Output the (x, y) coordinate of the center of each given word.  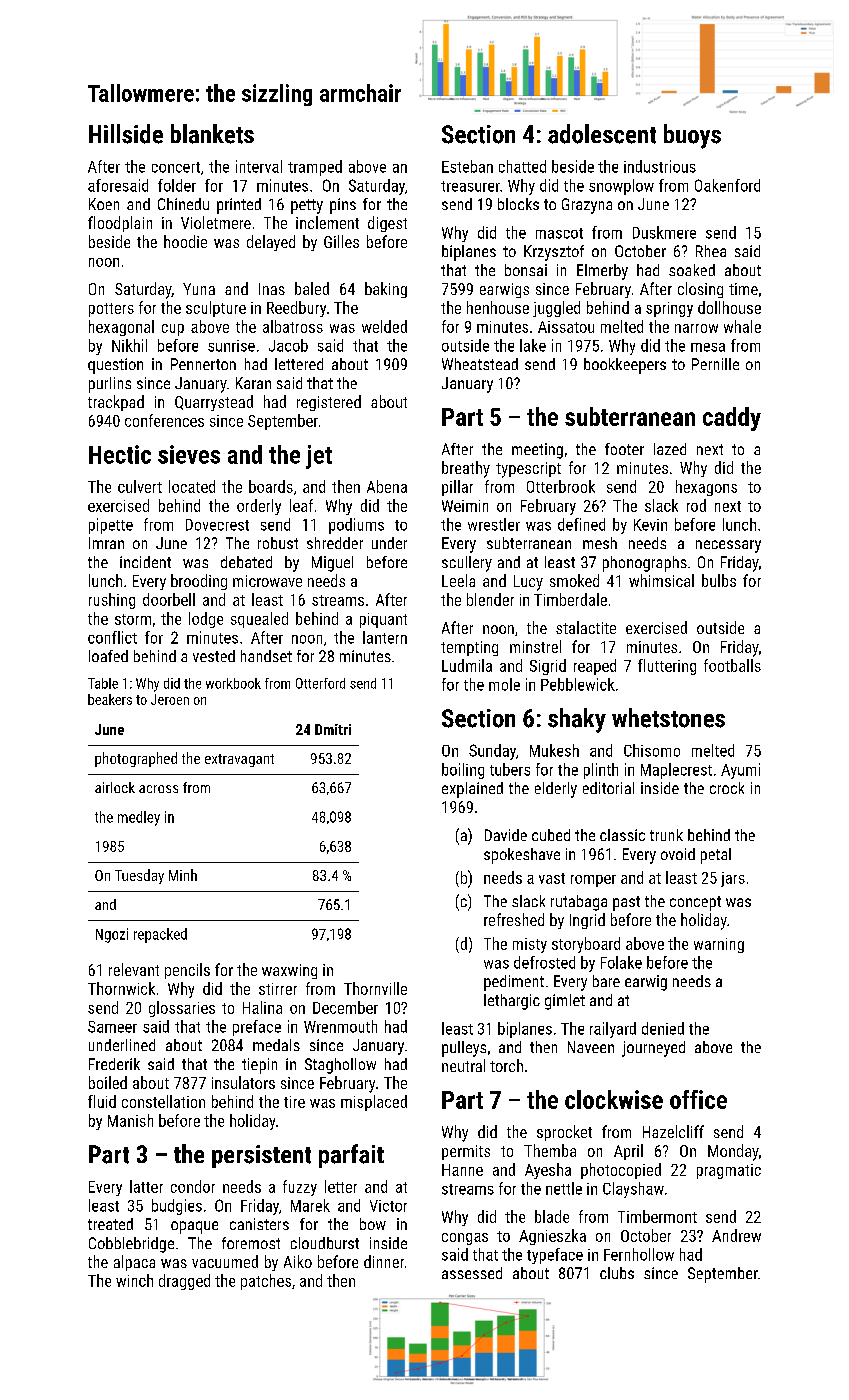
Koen (104, 204)
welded (384, 326)
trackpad (116, 403)
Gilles (341, 241)
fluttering (667, 667)
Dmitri (333, 729)
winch (134, 1280)
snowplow (621, 187)
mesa (708, 347)
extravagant (239, 760)
